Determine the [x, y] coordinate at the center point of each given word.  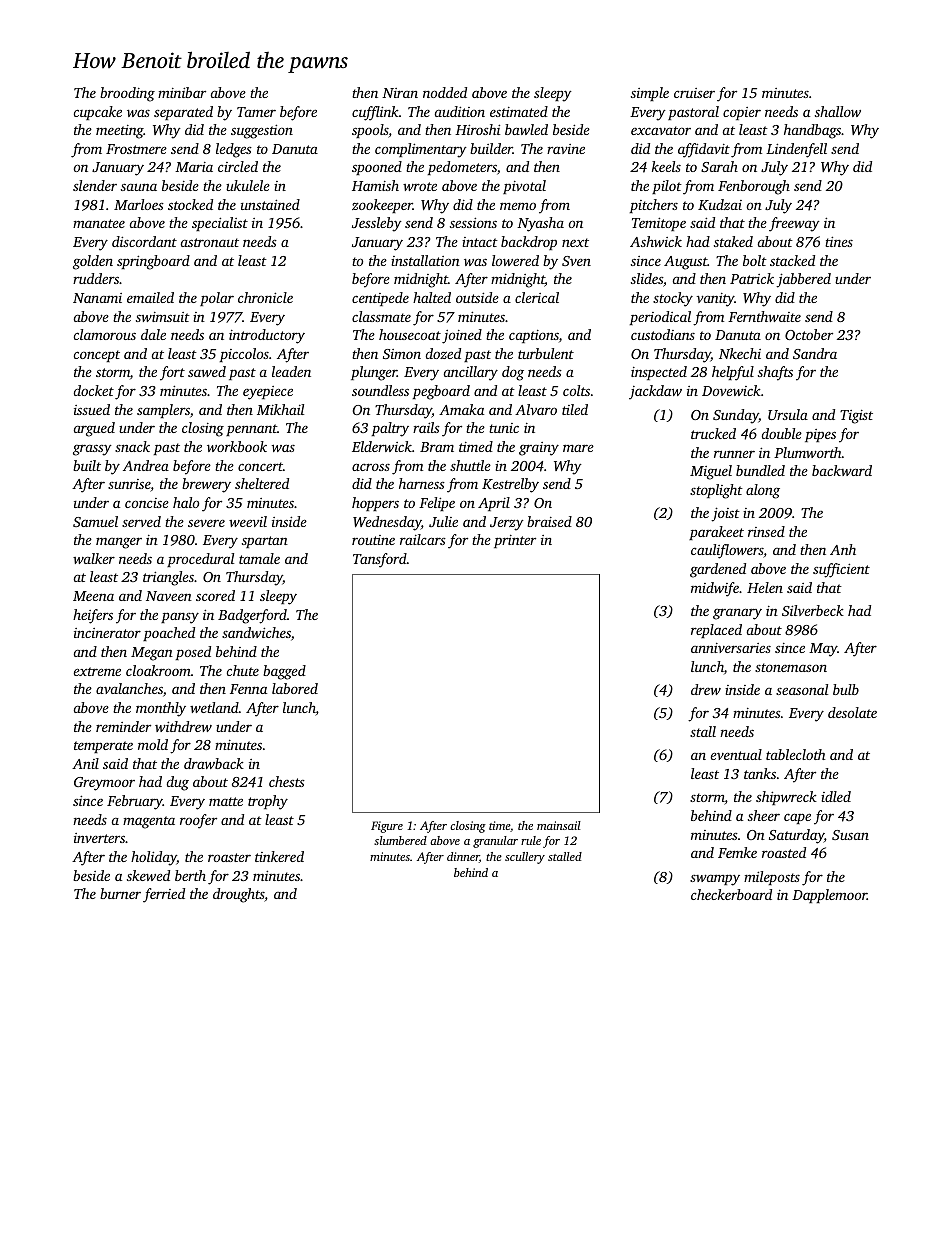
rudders [96, 278]
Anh [843, 549]
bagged [284, 672]
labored [295, 688]
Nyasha [540, 224]
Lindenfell [796, 150]
